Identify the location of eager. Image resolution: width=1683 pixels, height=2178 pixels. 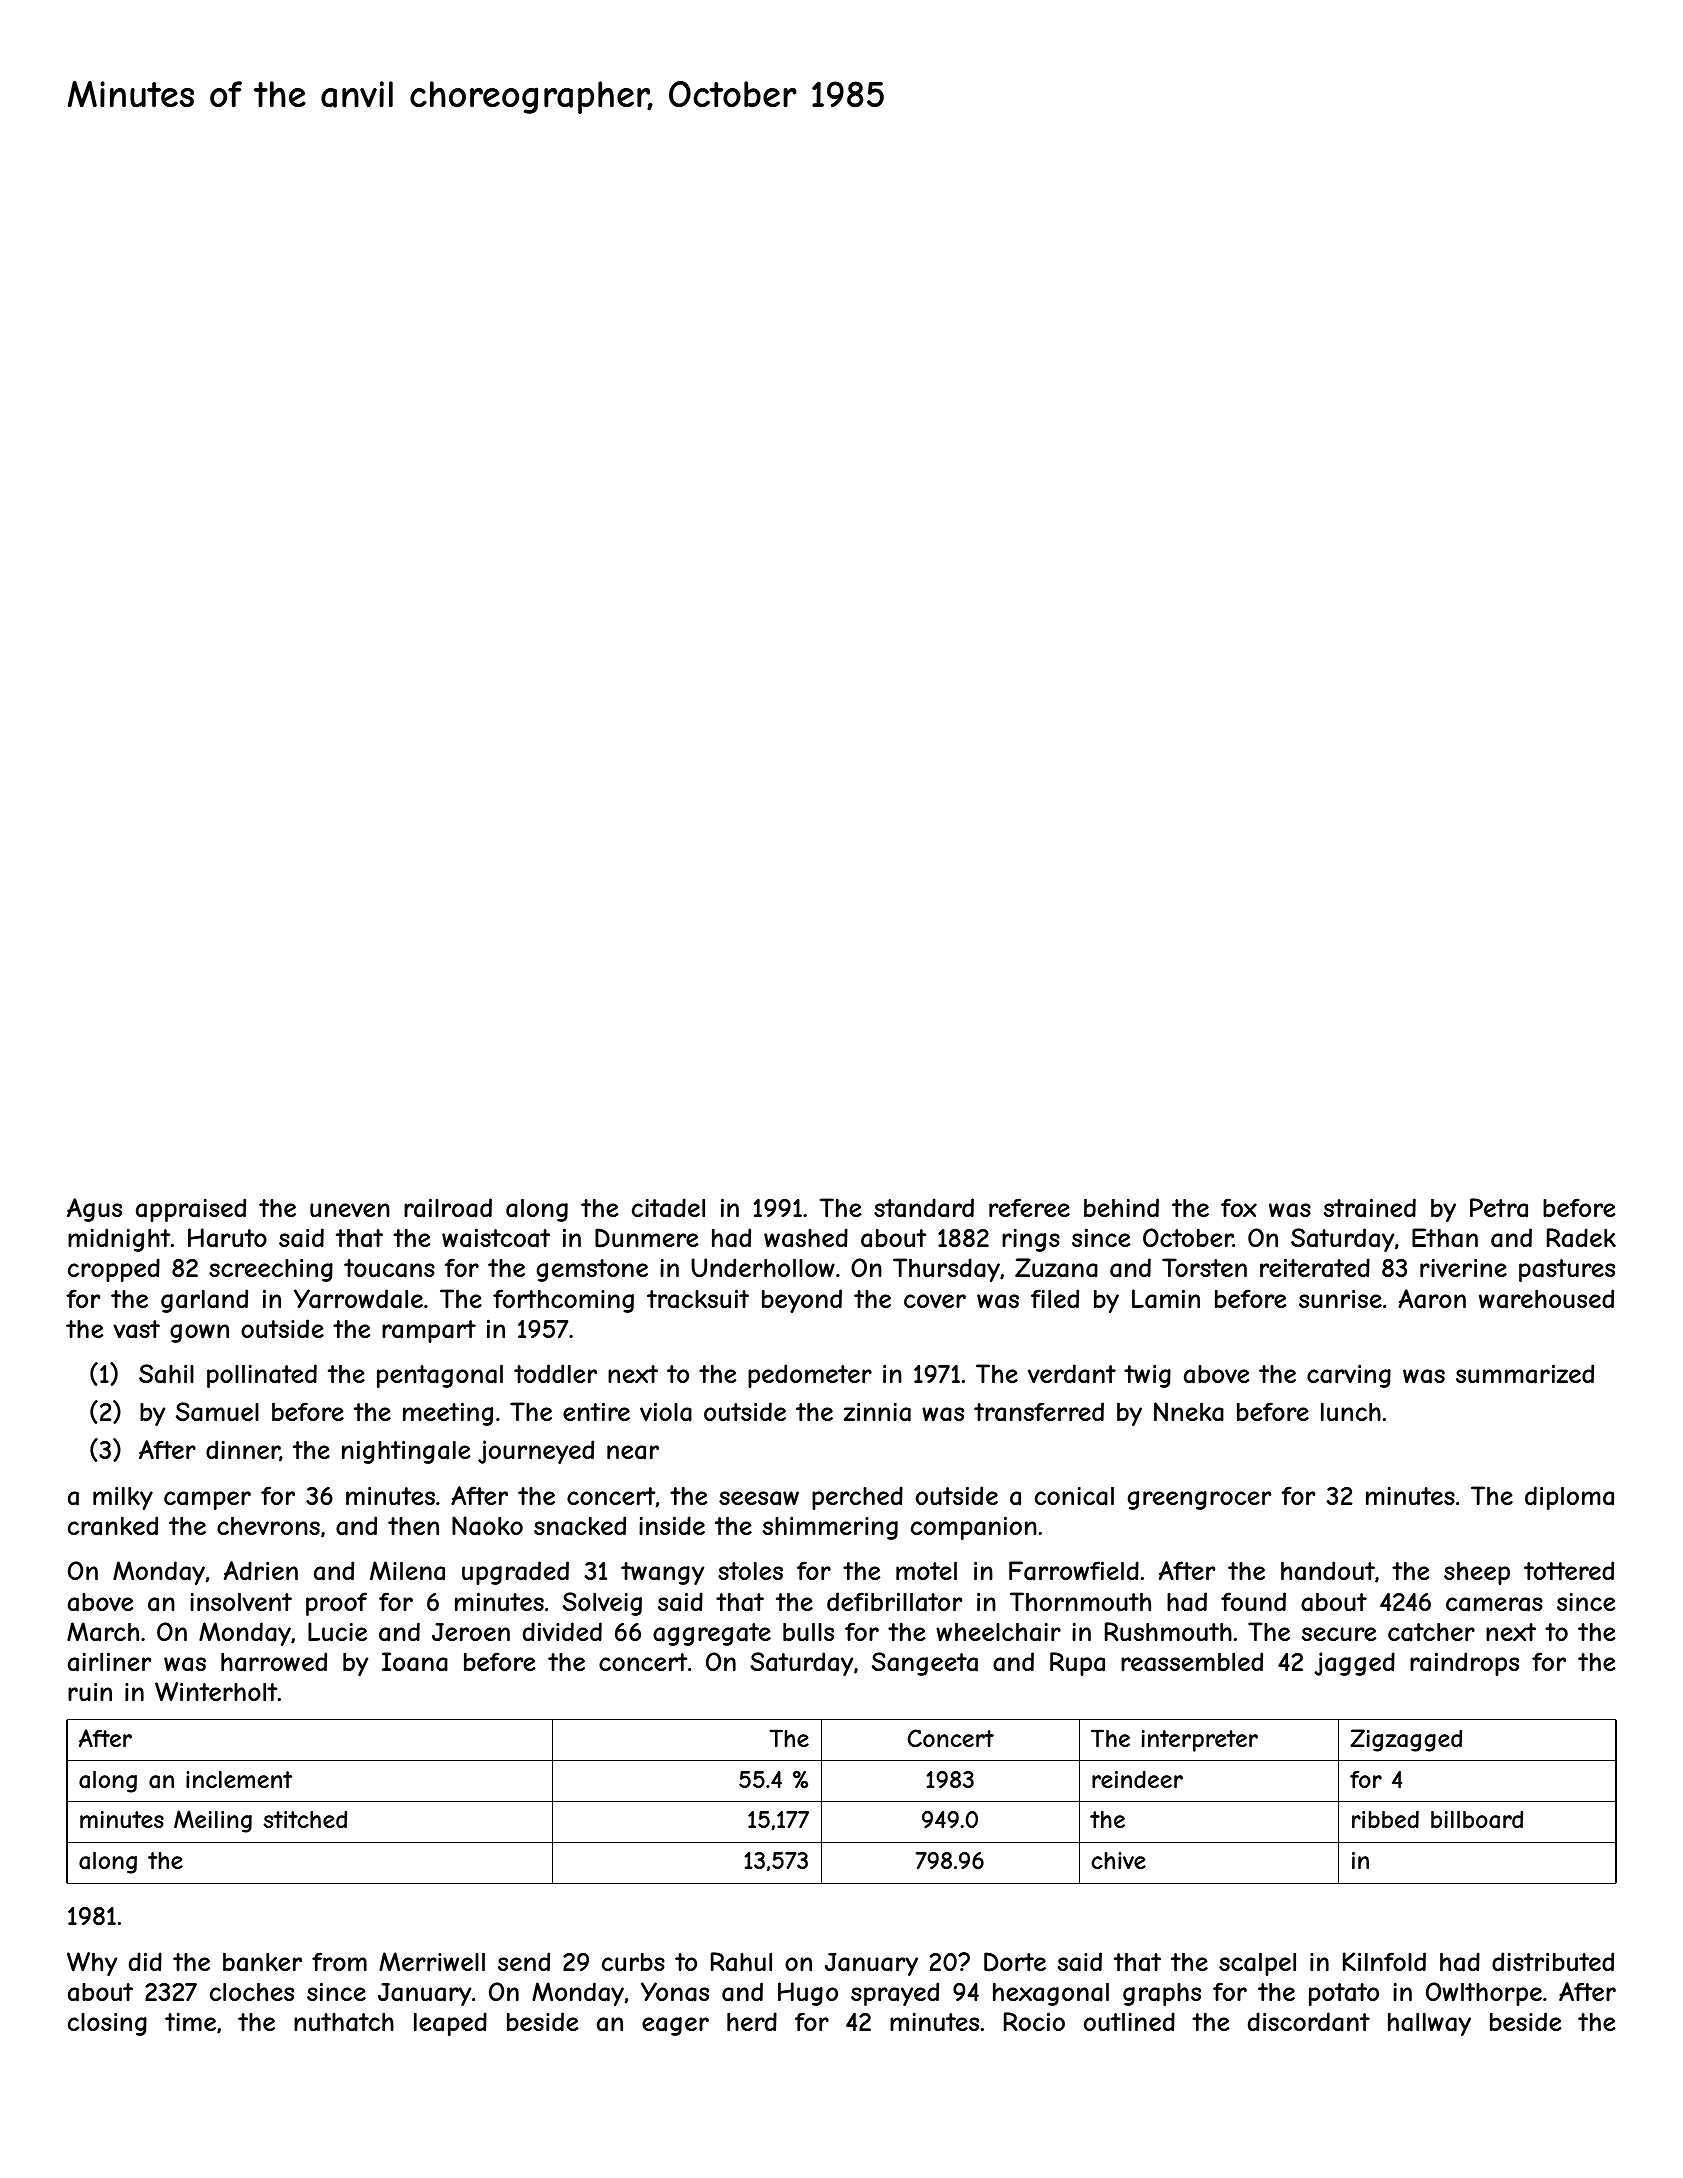
(675, 2026).
